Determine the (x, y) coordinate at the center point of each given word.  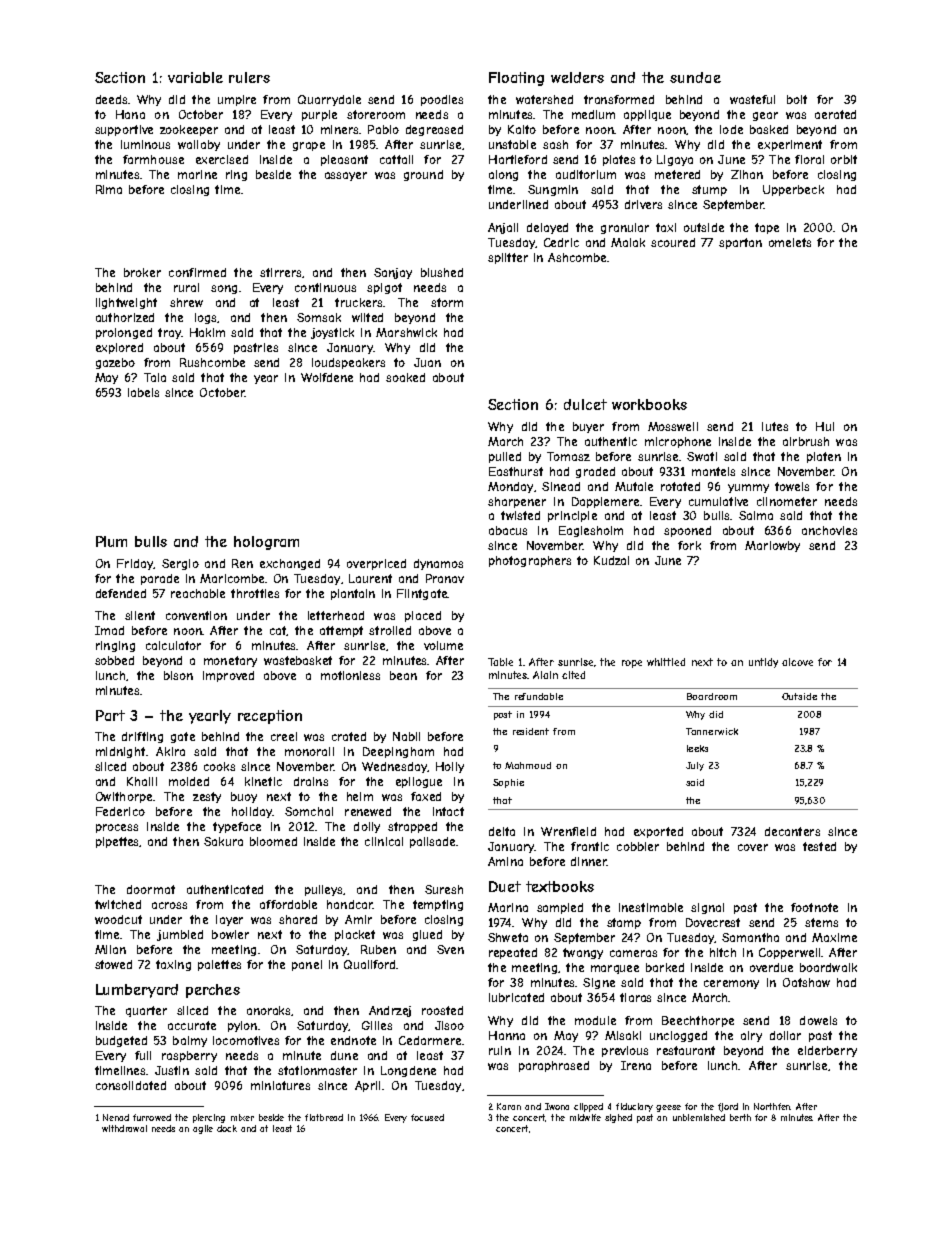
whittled (666, 662)
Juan (427, 362)
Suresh (444, 889)
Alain (545, 675)
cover (753, 847)
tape (767, 228)
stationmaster (317, 1070)
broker (142, 272)
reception (270, 717)
